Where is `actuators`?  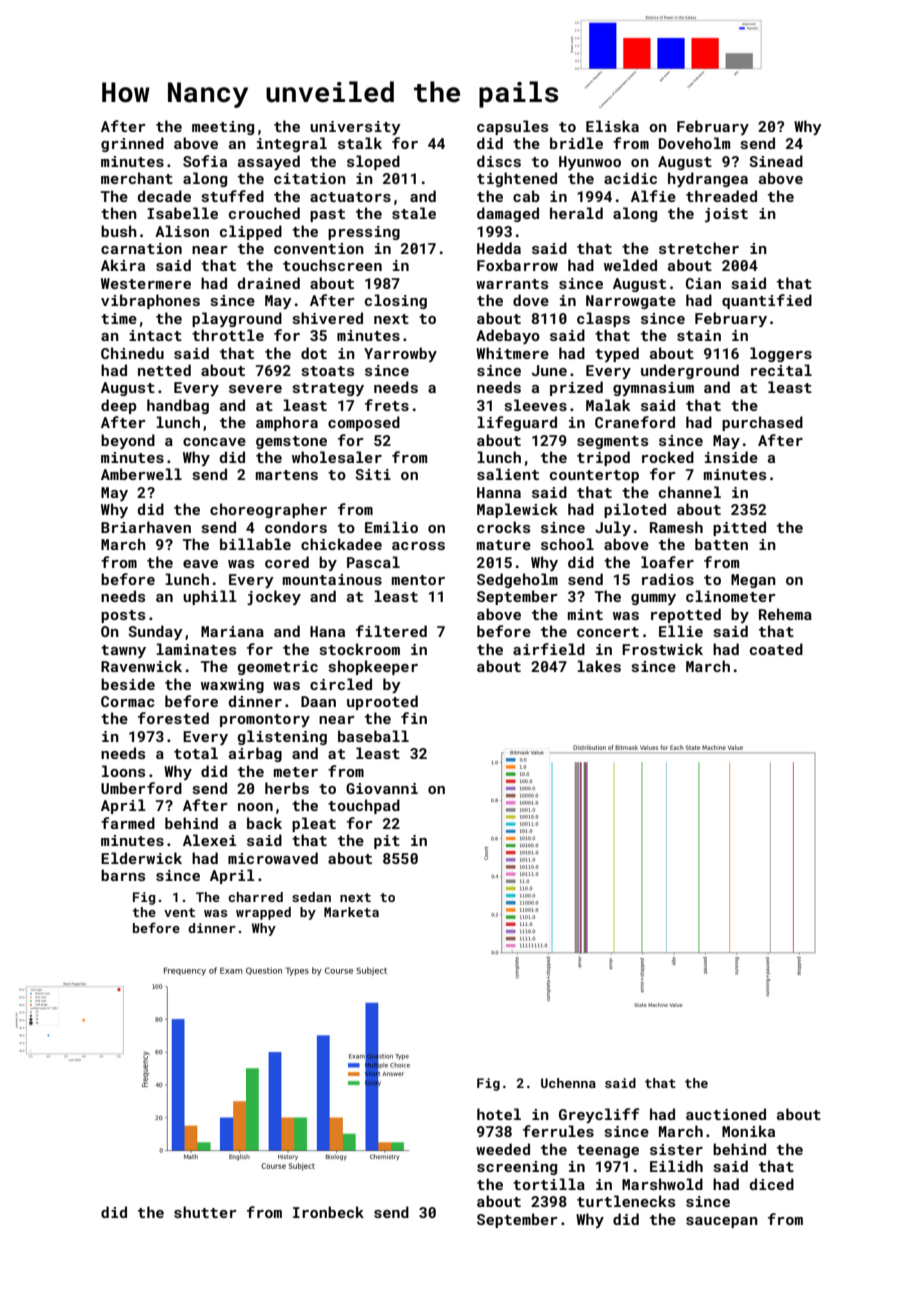
actuators is located at coordinates (350, 197).
